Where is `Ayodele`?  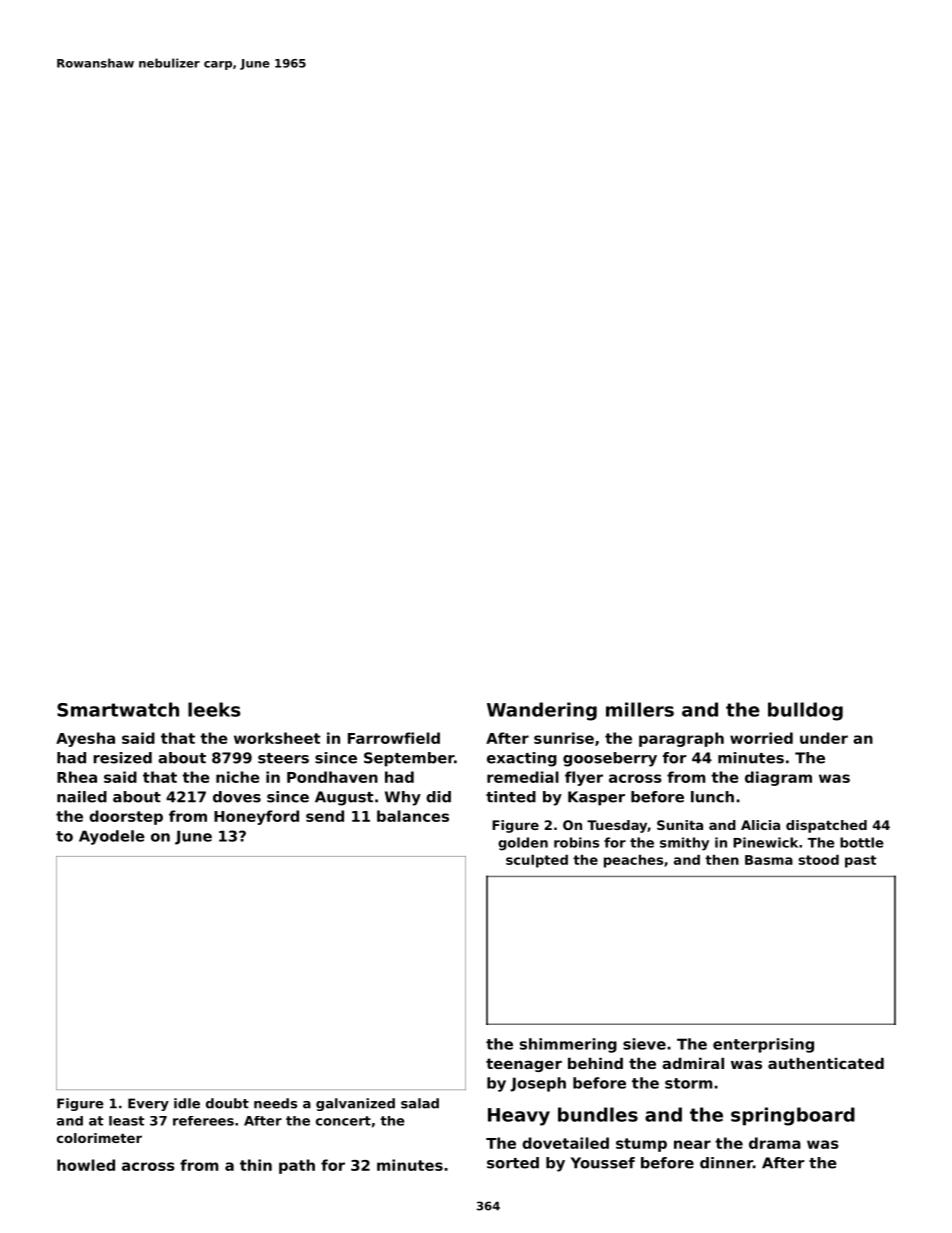
Ayodele is located at coordinates (112, 837).
